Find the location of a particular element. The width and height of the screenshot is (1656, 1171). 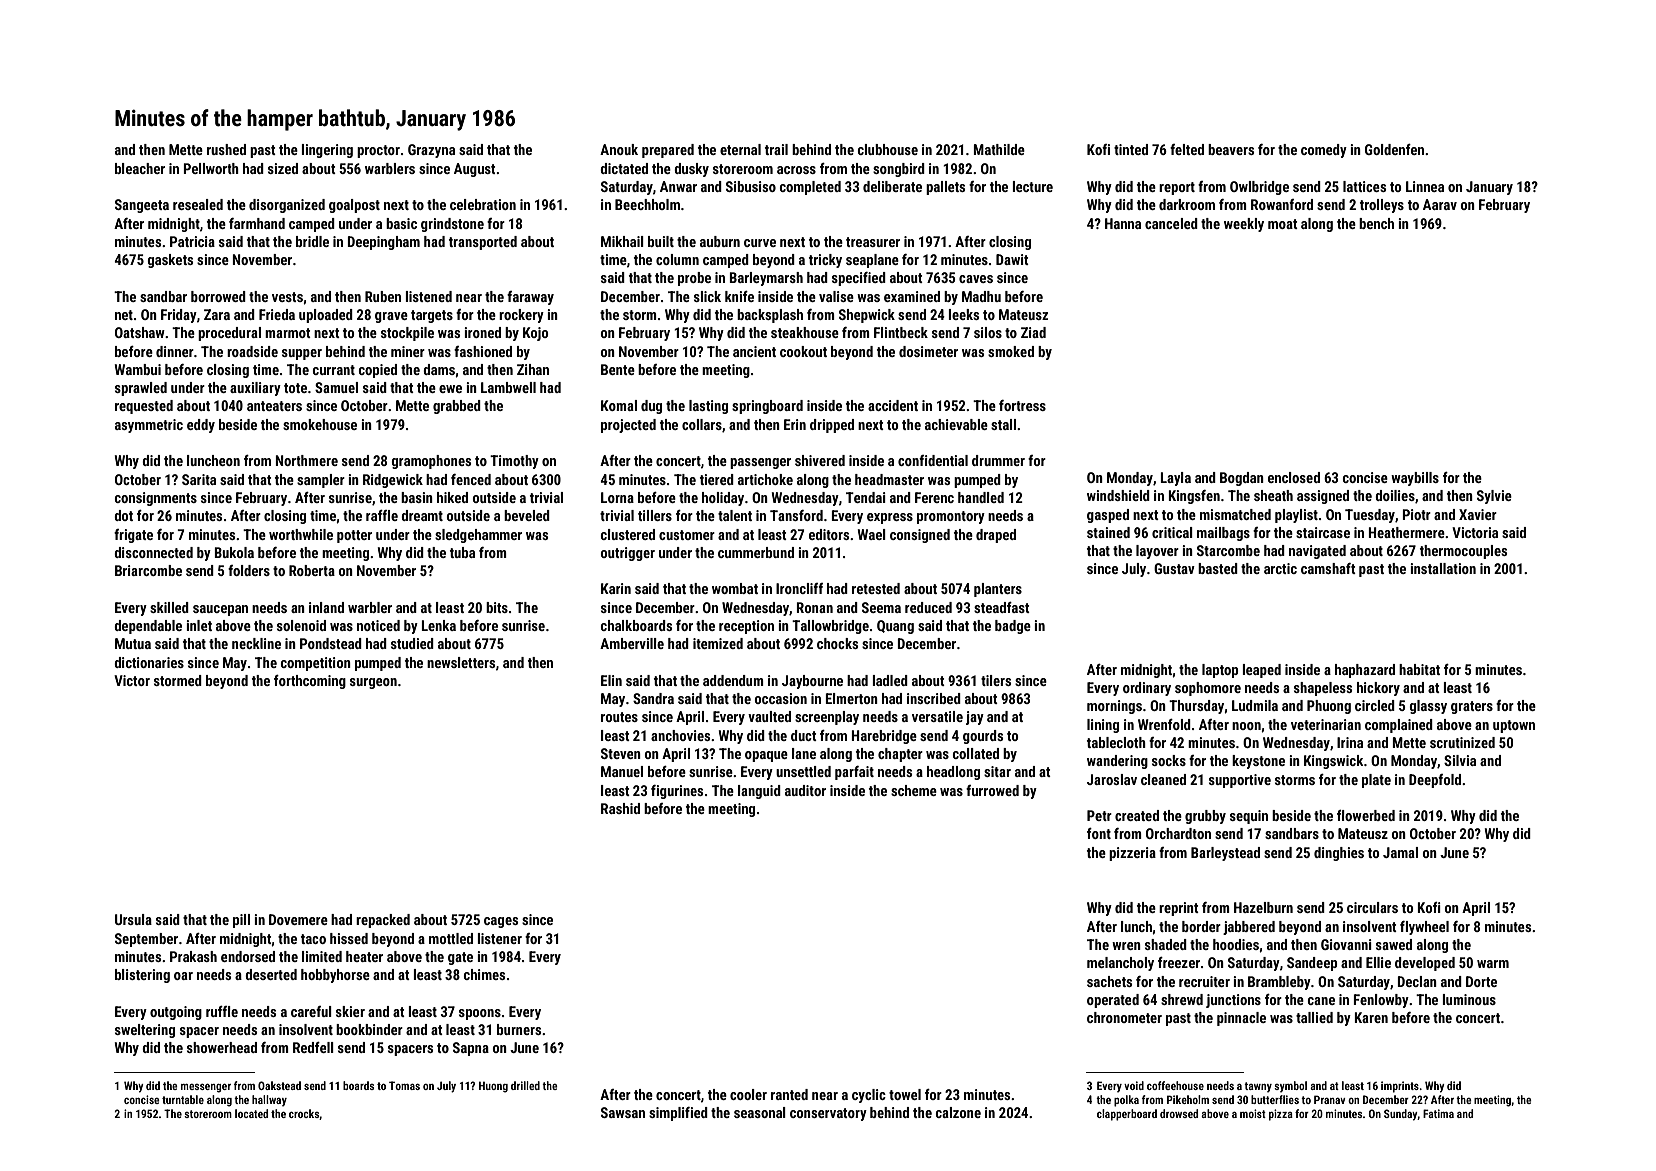

Mathilde is located at coordinates (999, 149).
